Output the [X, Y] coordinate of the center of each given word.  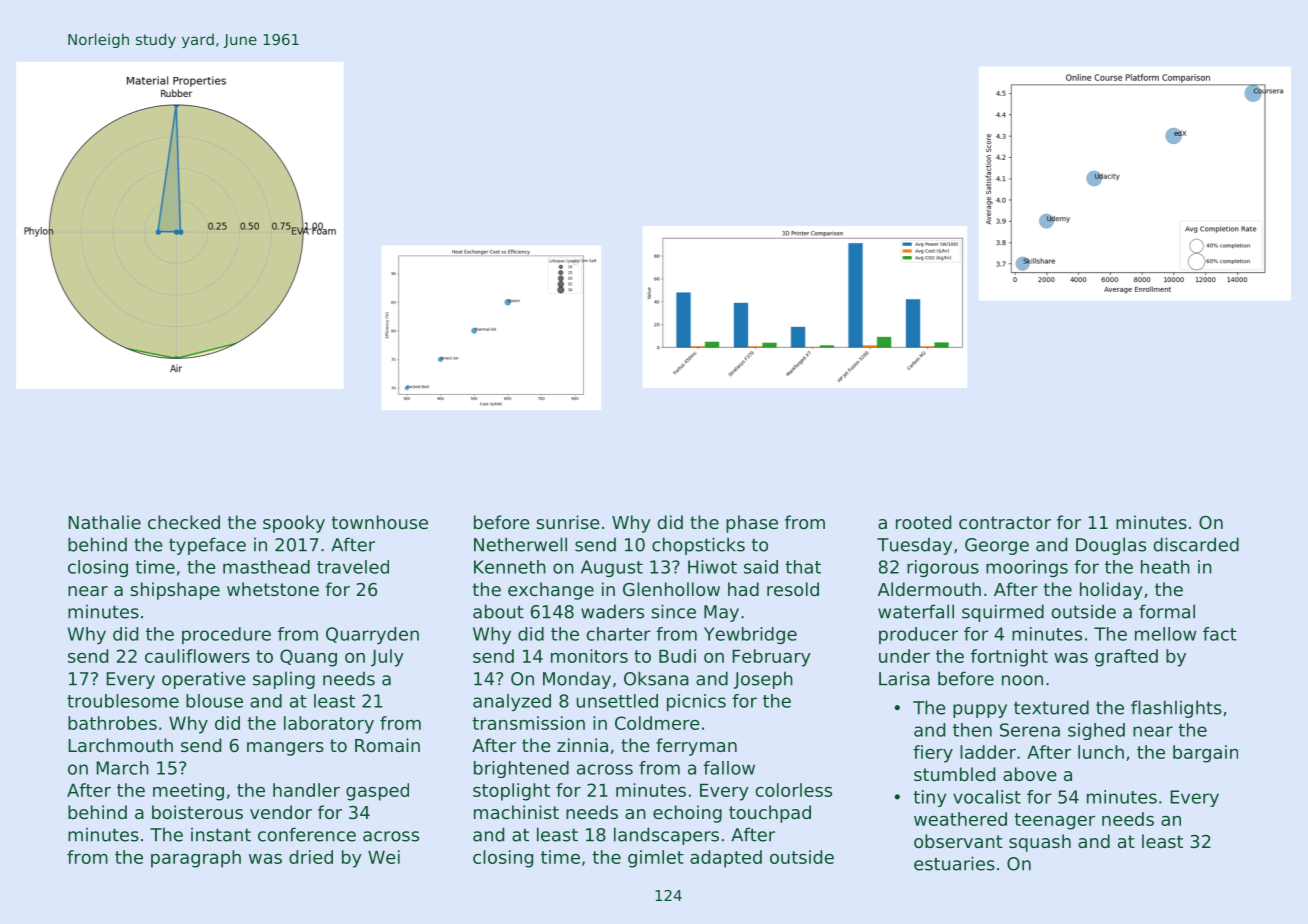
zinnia [582, 745]
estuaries [954, 863]
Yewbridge [750, 635]
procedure [226, 635]
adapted [726, 859]
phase [752, 524]
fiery [933, 754]
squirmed [1003, 613]
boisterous [197, 812]
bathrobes [112, 723]
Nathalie [105, 522]
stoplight [511, 792]
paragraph [196, 859]
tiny [929, 798]
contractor [1005, 522]
